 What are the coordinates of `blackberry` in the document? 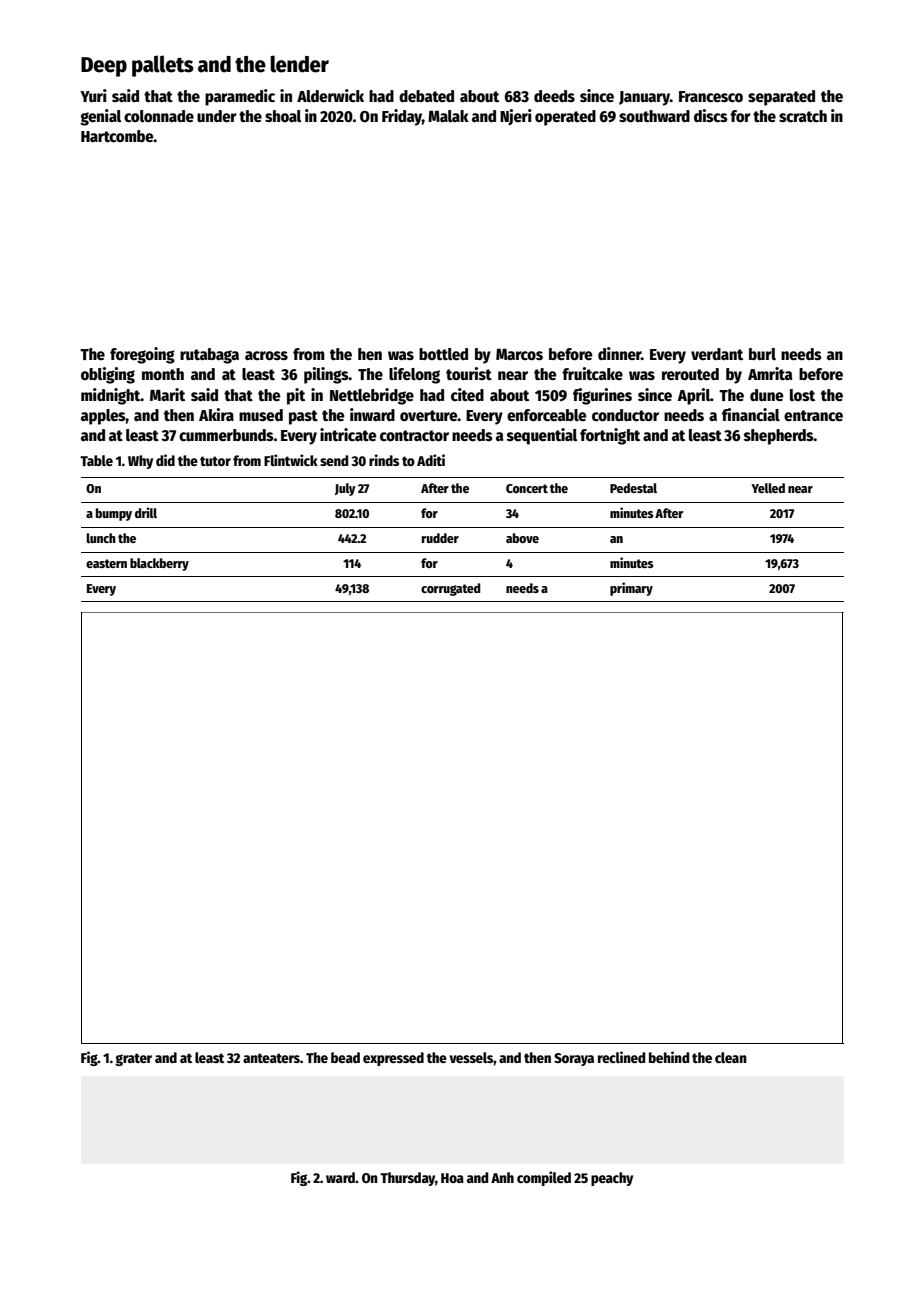 It's located at (159, 564).
